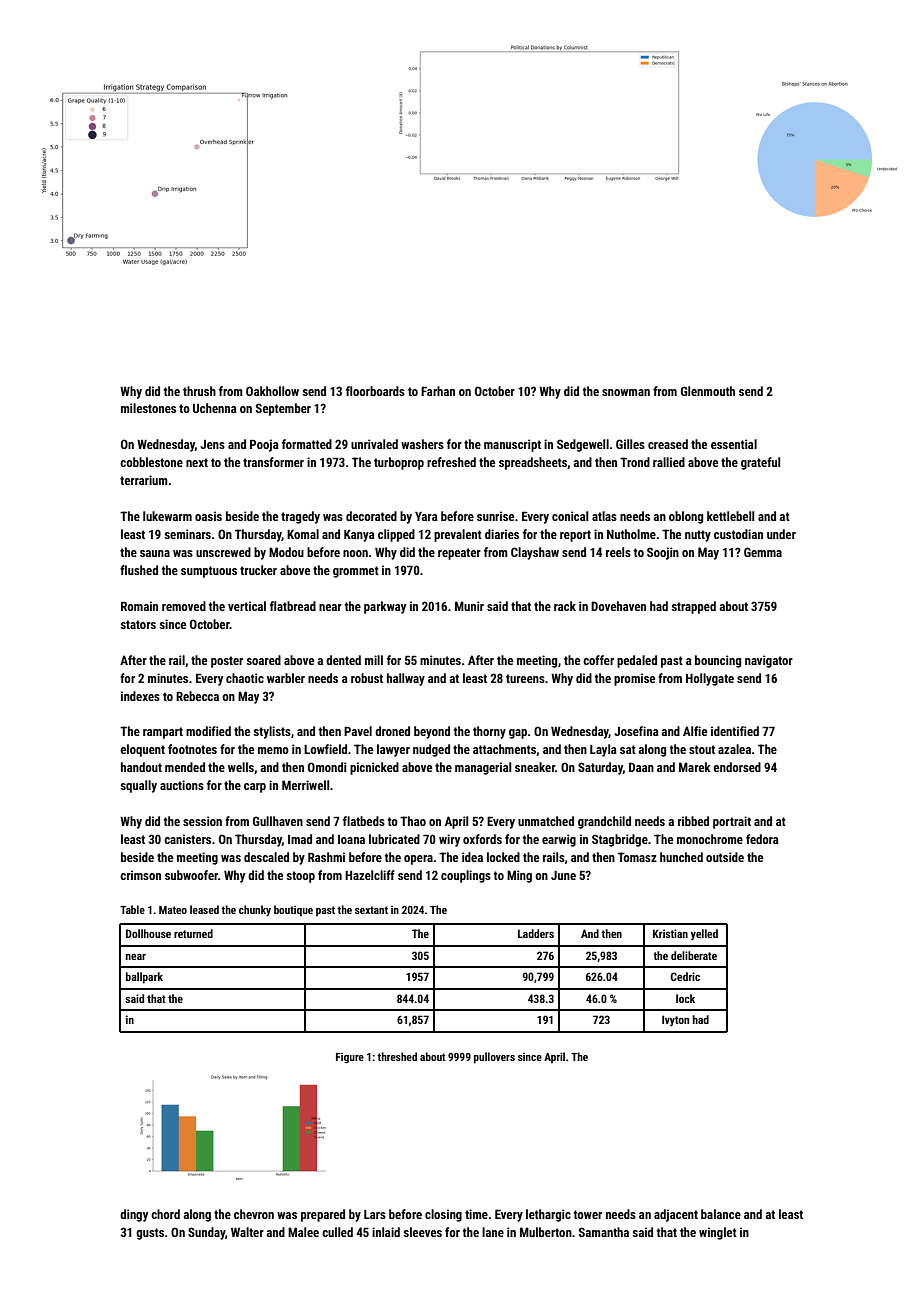  I want to click on picnicked, so click(374, 768).
